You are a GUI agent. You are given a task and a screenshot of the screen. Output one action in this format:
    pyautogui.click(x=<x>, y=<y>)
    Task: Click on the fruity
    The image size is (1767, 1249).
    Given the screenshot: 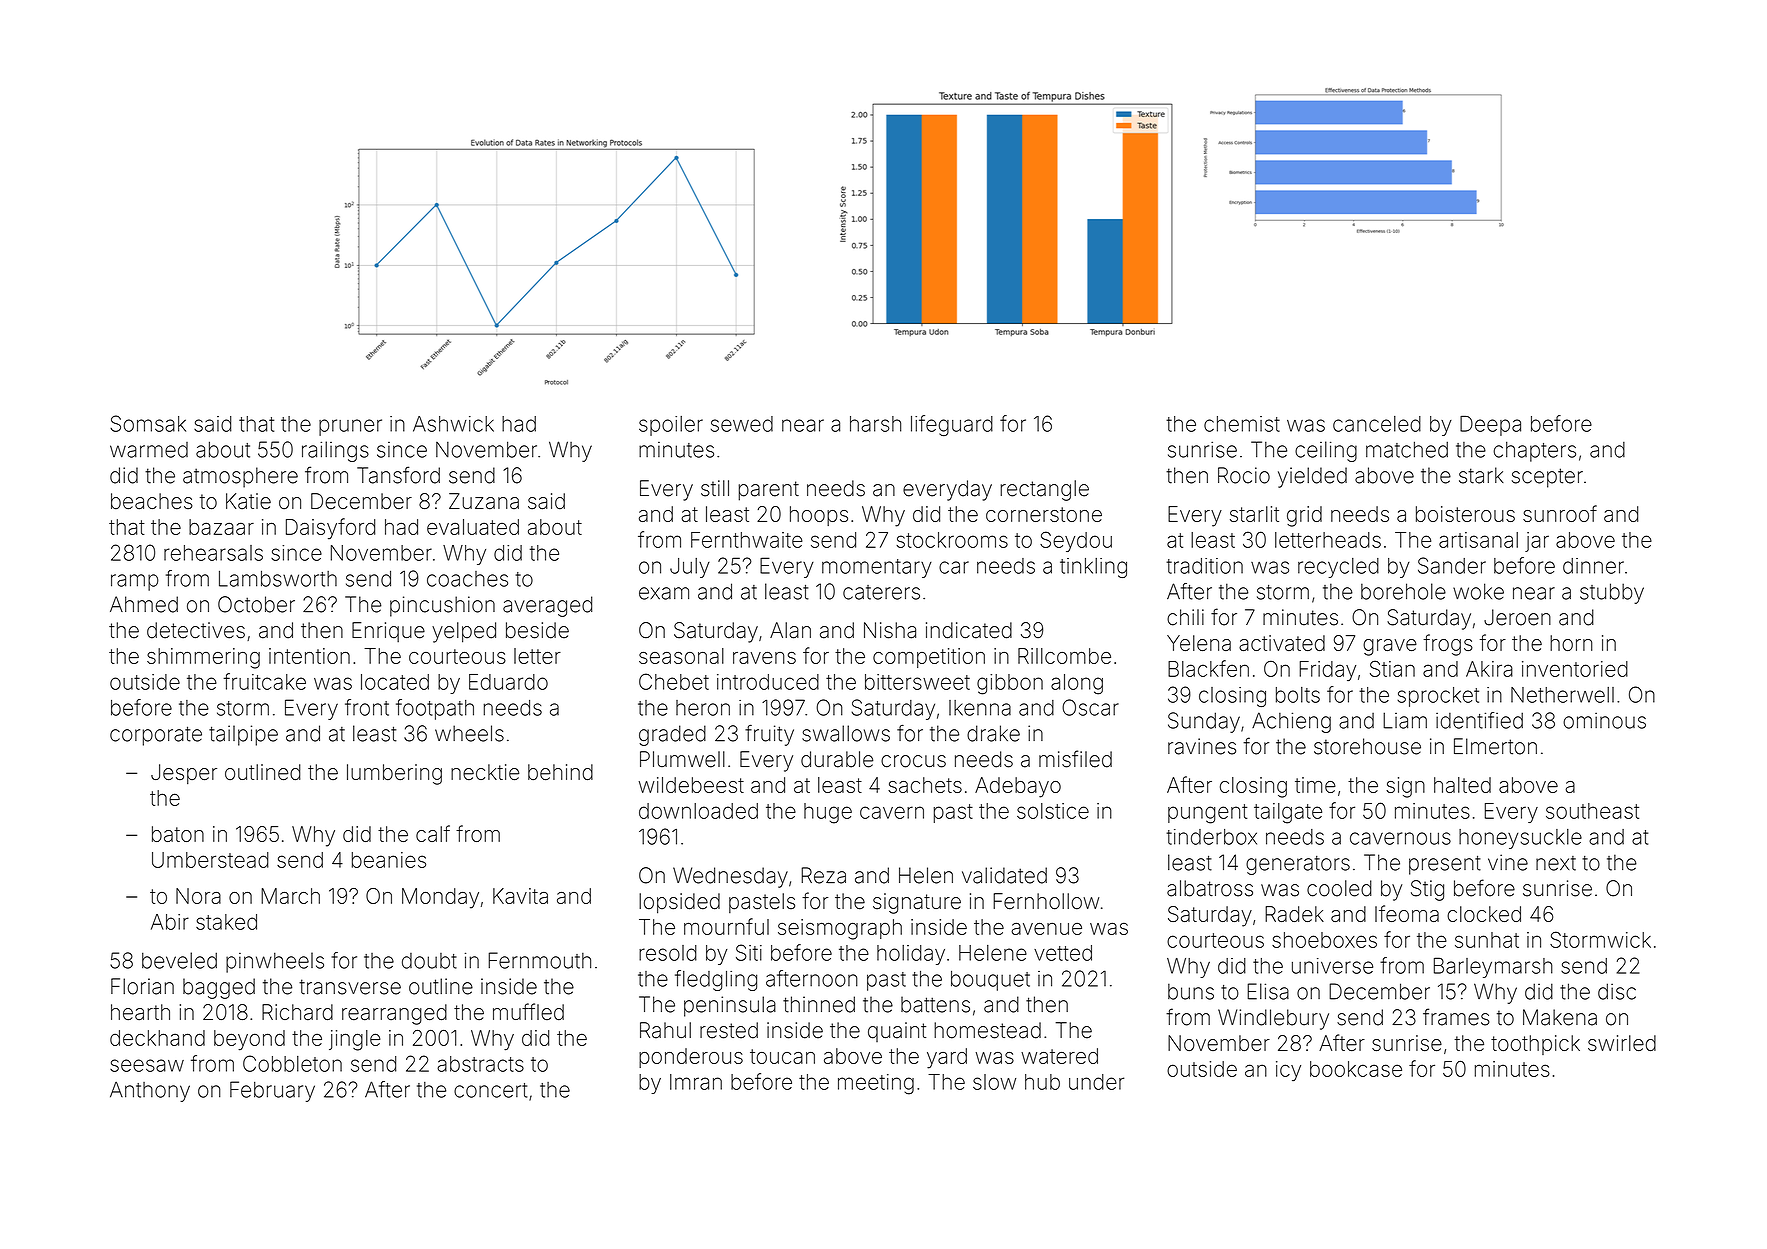 What is the action you would take?
    pyautogui.click(x=769, y=735)
